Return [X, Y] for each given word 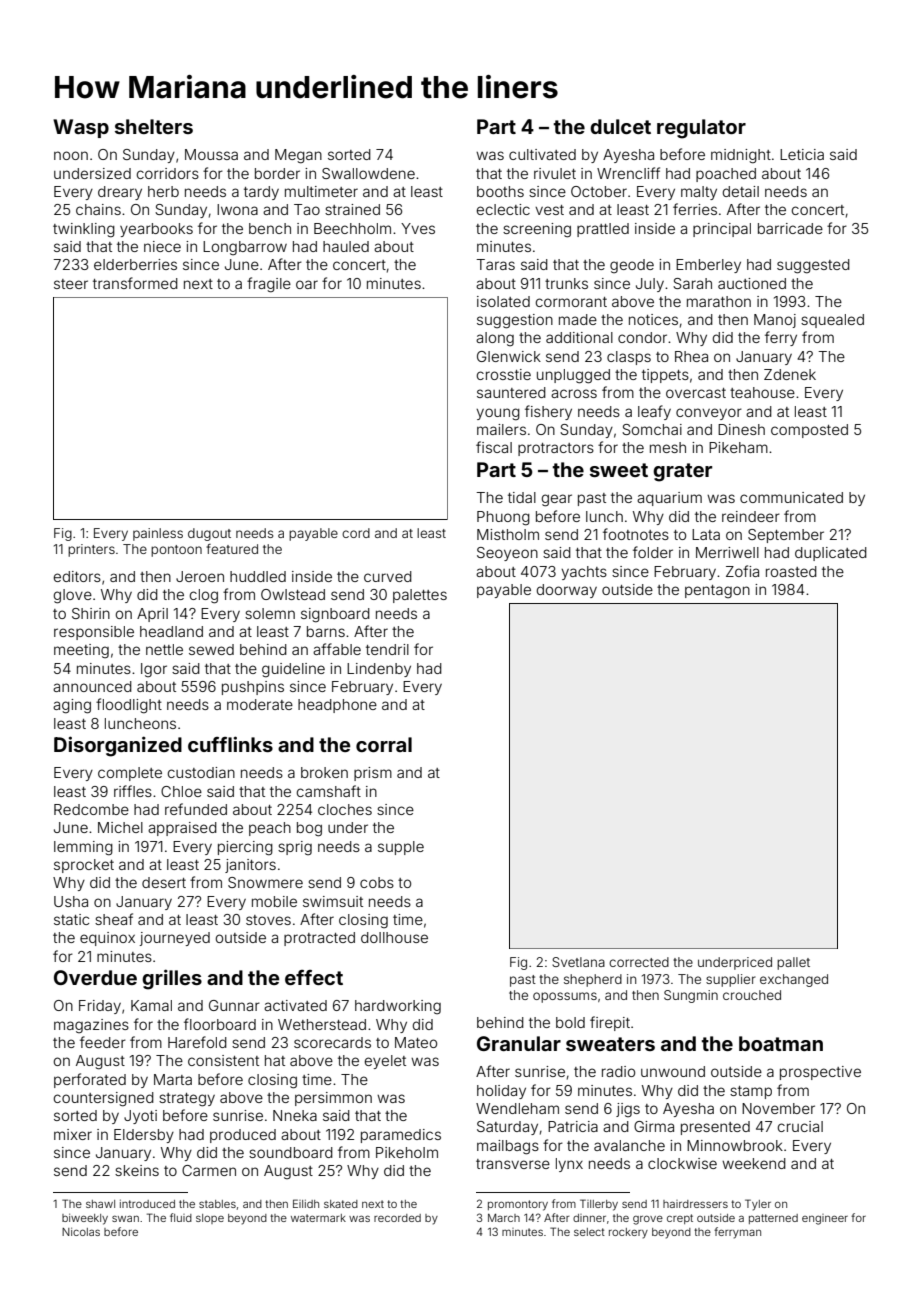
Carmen [209, 1170]
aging [72, 706]
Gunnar [234, 1005]
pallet [793, 963]
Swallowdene [368, 173]
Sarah [692, 283]
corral [384, 744]
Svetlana [578, 962]
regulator [701, 129]
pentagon [717, 592]
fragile [269, 285]
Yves [418, 228]
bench [270, 228]
